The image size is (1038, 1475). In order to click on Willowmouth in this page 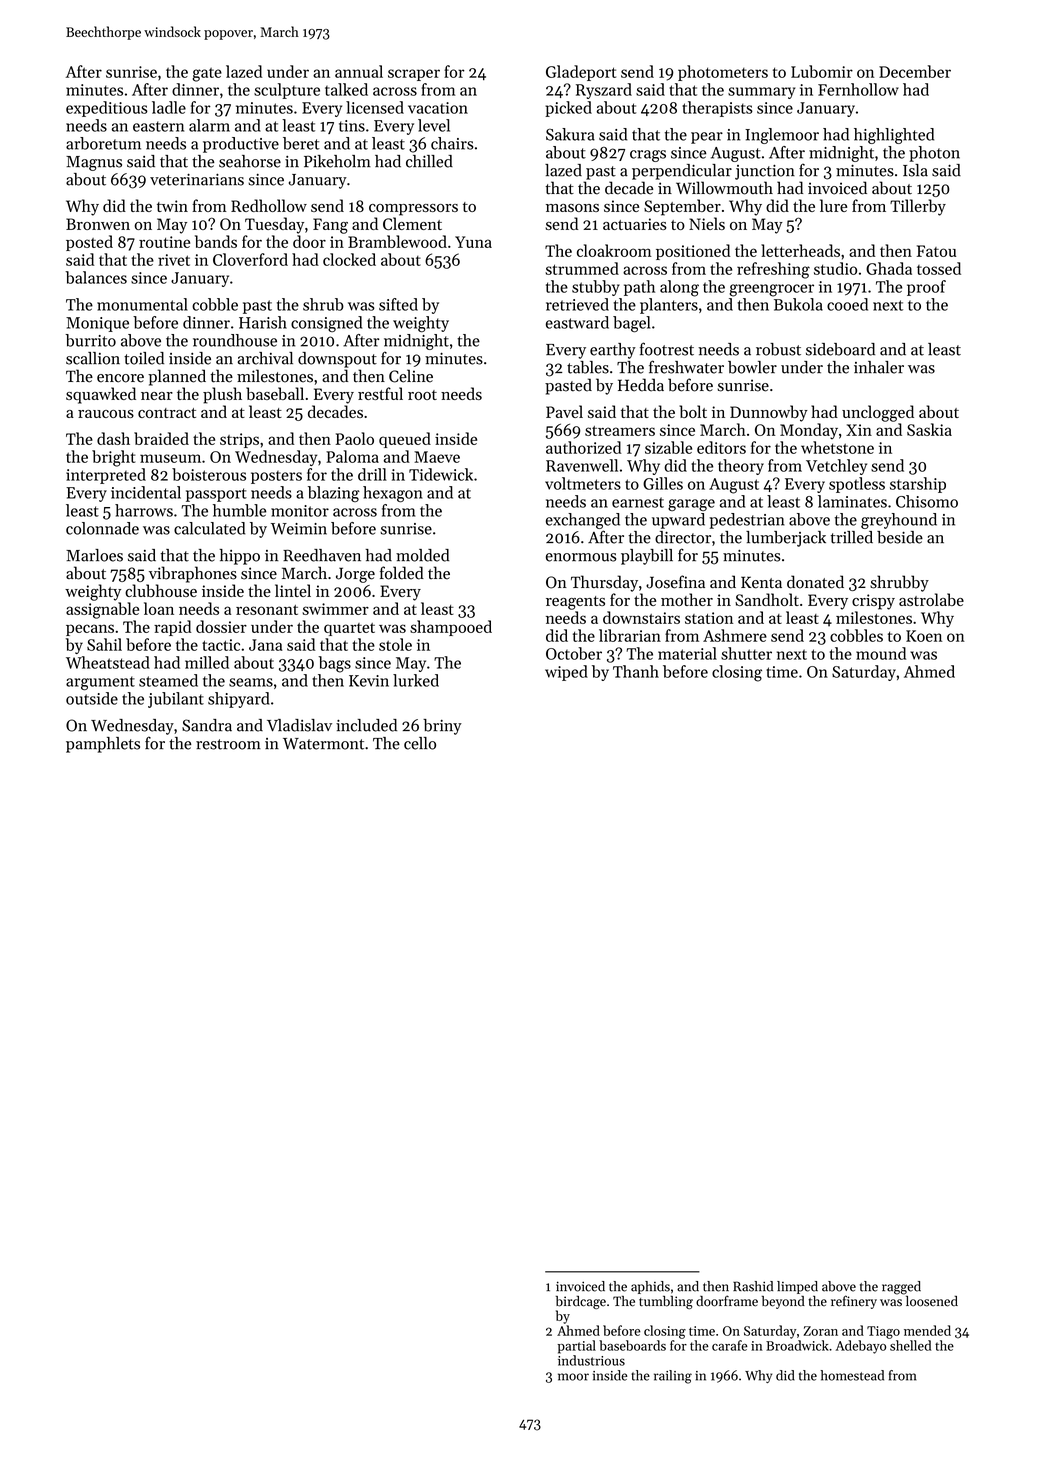, I will do `click(724, 188)`.
